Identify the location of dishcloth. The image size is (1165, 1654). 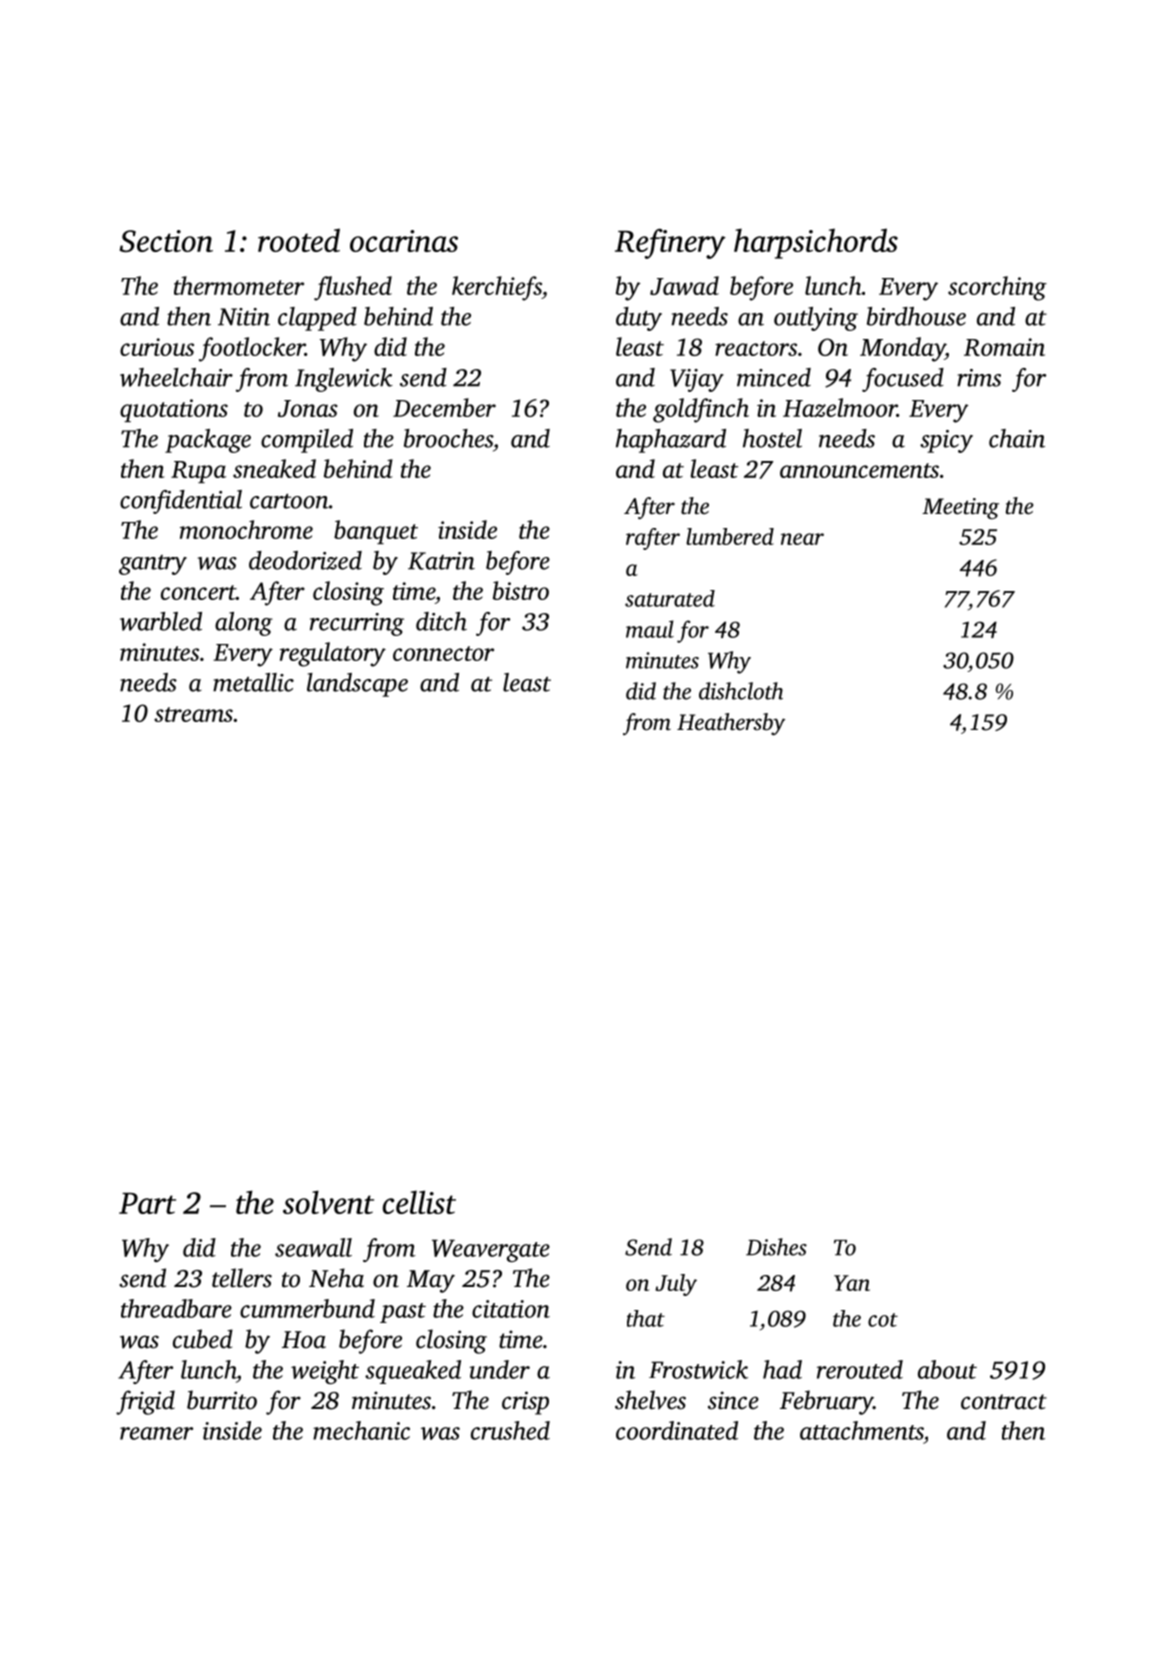
(741, 691).
